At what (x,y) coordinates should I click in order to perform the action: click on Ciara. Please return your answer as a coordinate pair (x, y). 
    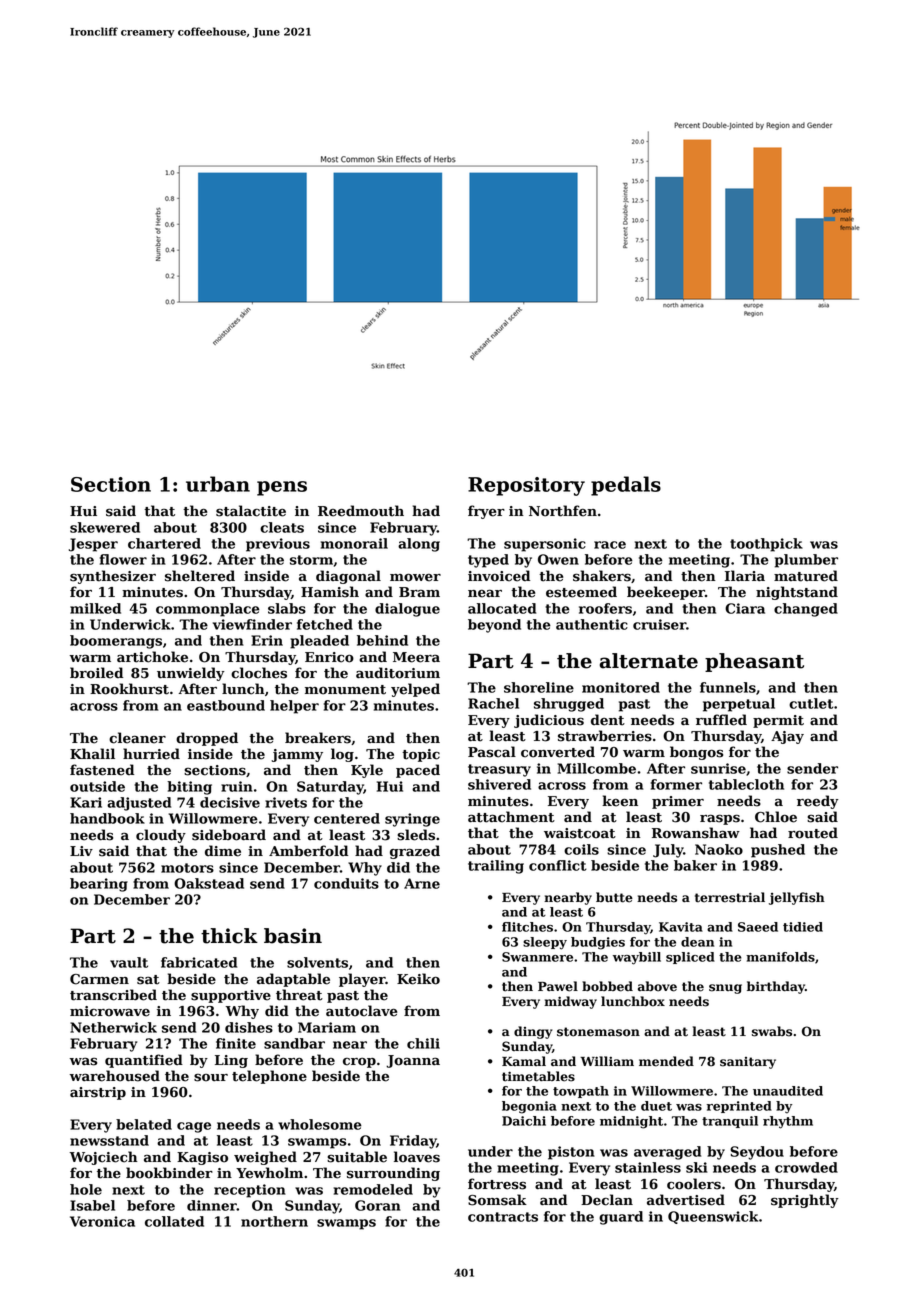
    Looking at the image, I should click on (745, 608).
